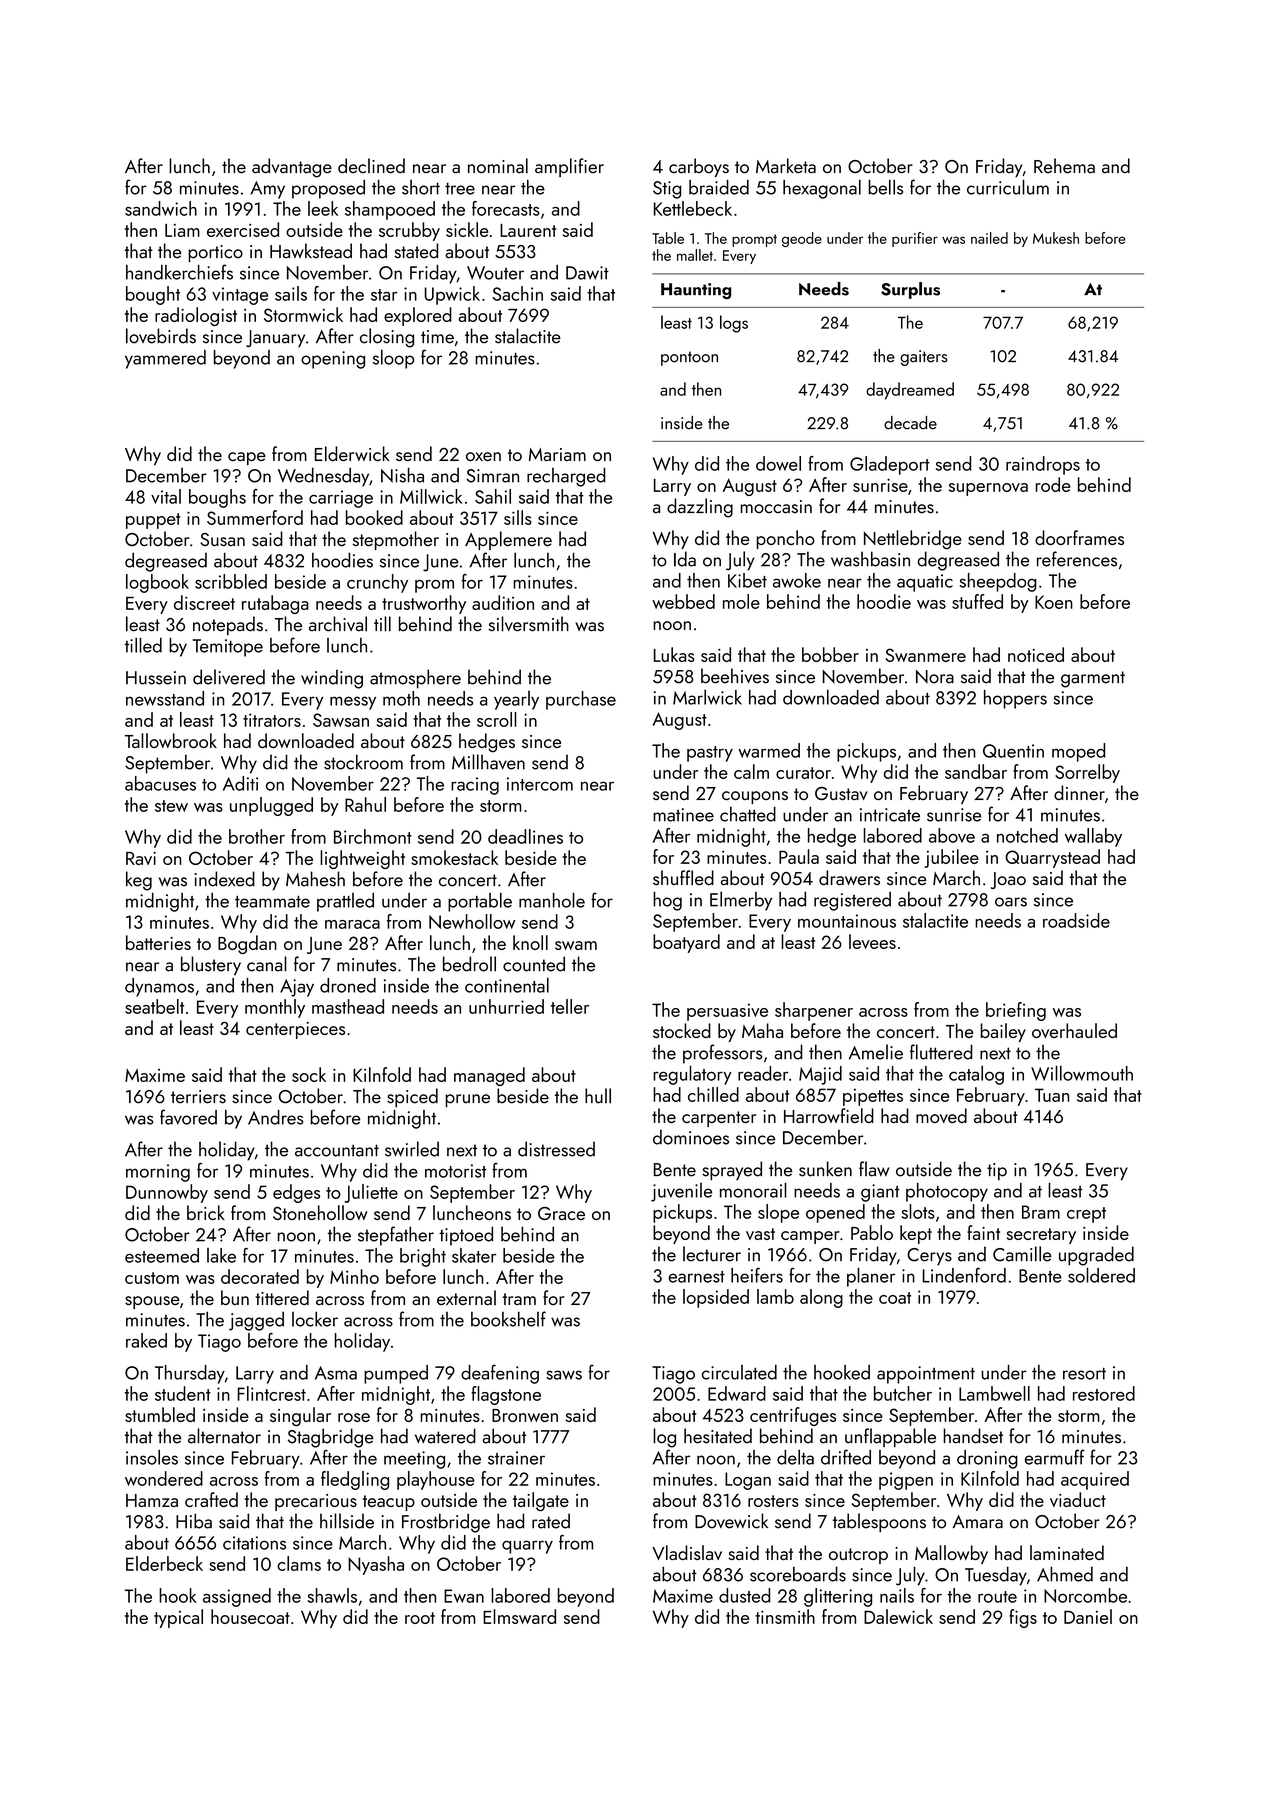 The width and height of the image is (1269, 1794). What do you see at coordinates (178, 1618) in the image?
I see `typical` at bounding box center [178, 1618].
